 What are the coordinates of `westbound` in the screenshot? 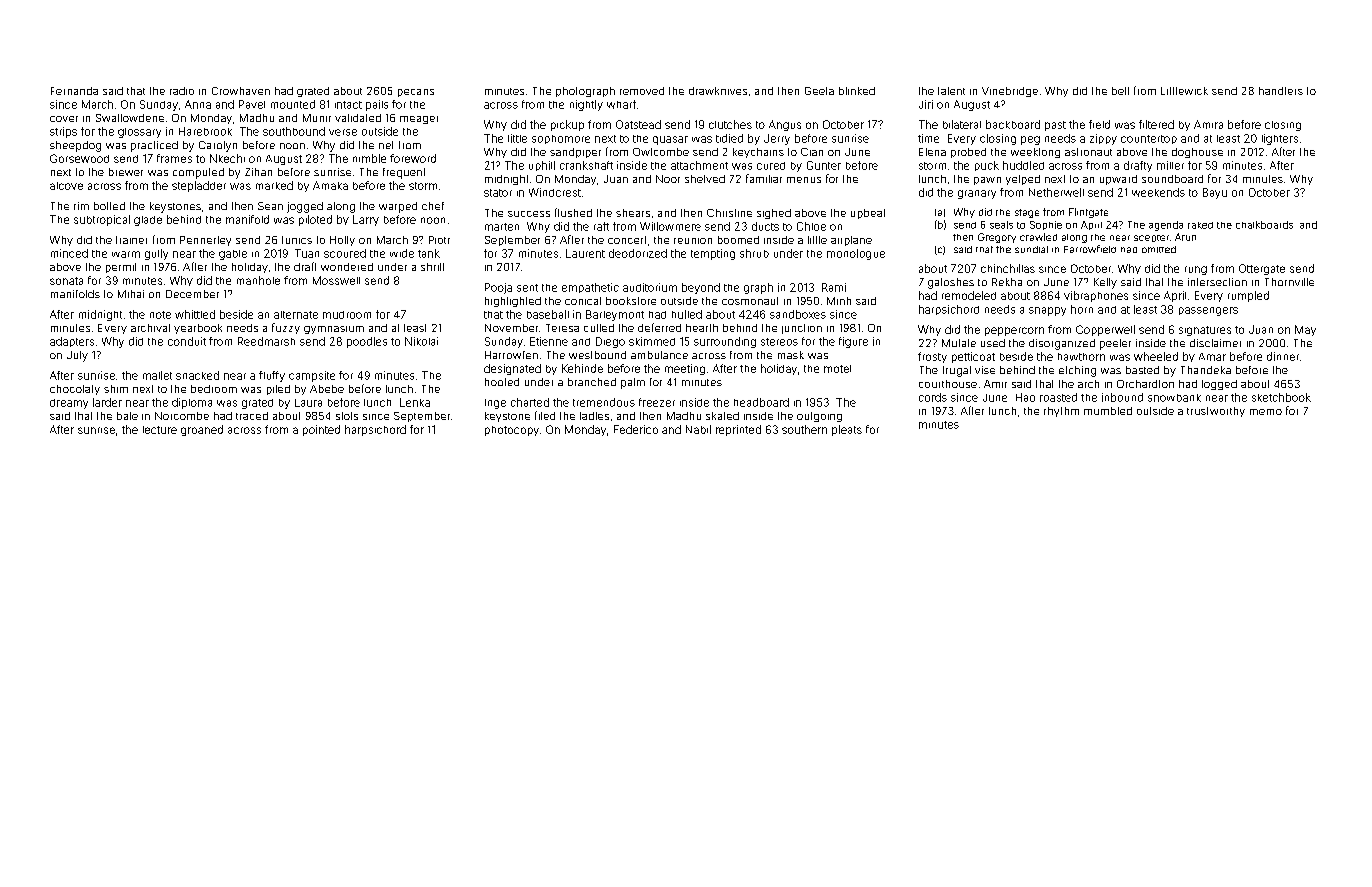 It's located at (597, 355).
